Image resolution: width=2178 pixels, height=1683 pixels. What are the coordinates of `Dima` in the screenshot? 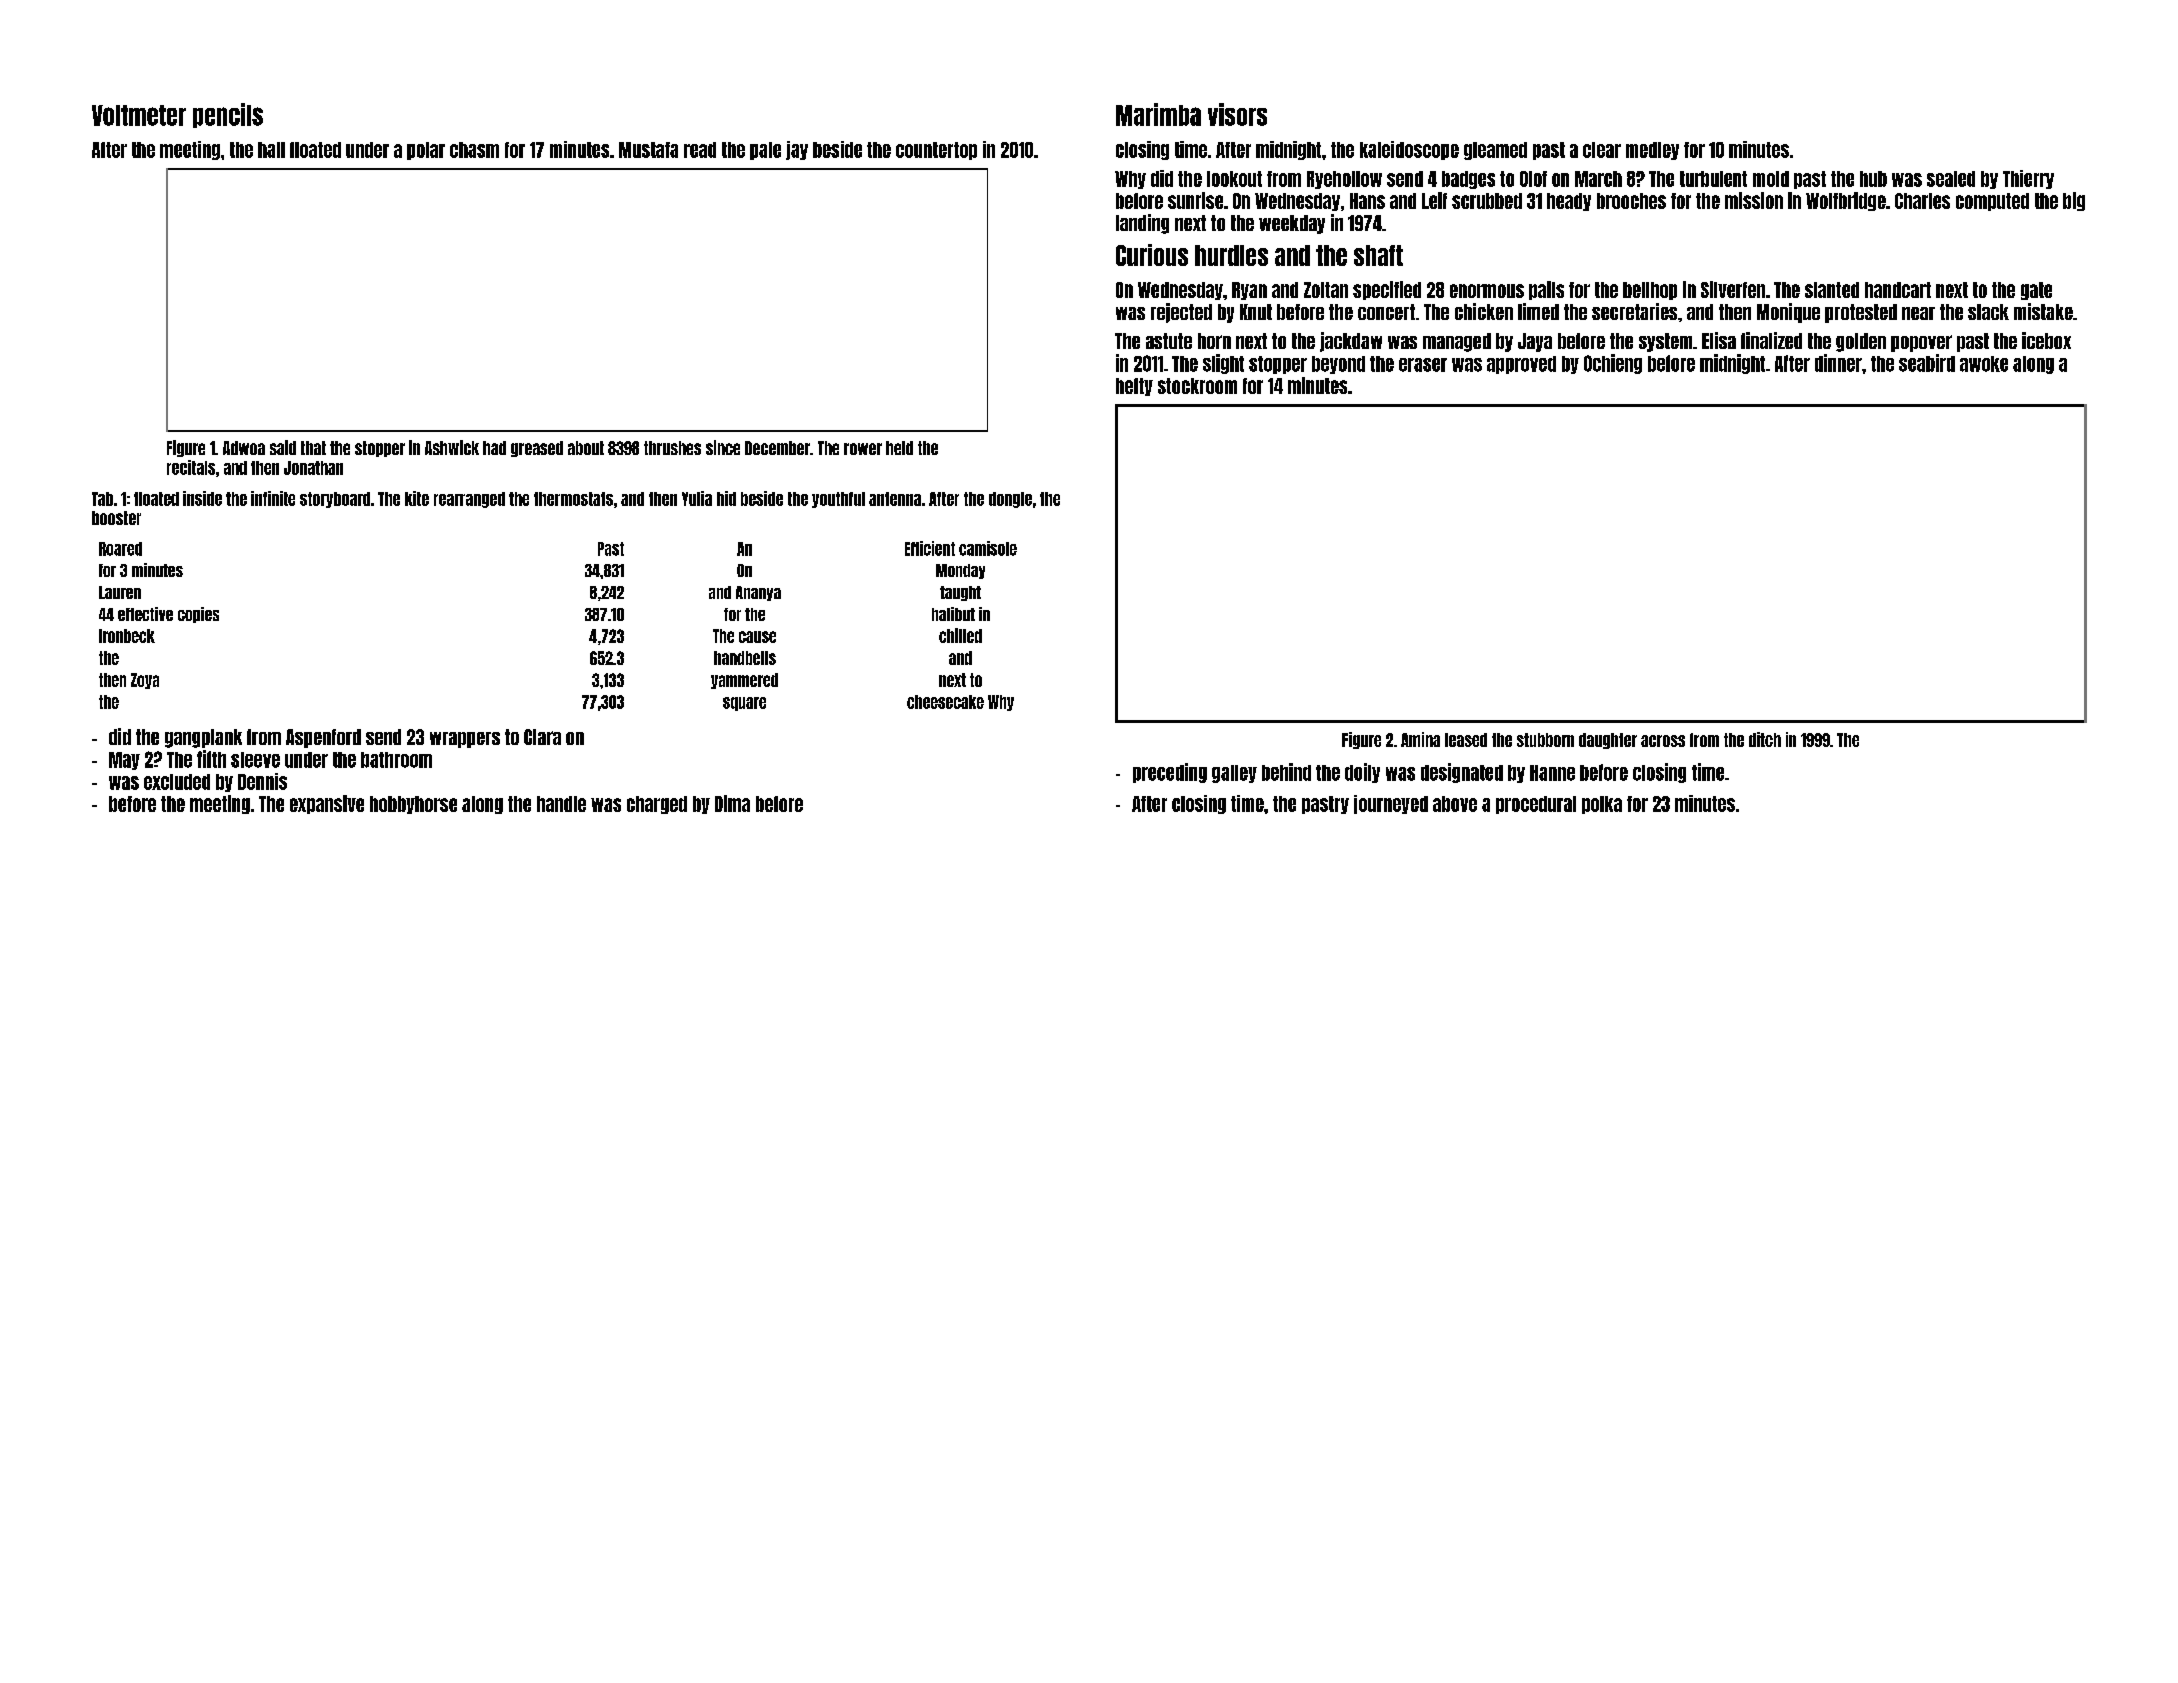 It's located at (732, 803).
